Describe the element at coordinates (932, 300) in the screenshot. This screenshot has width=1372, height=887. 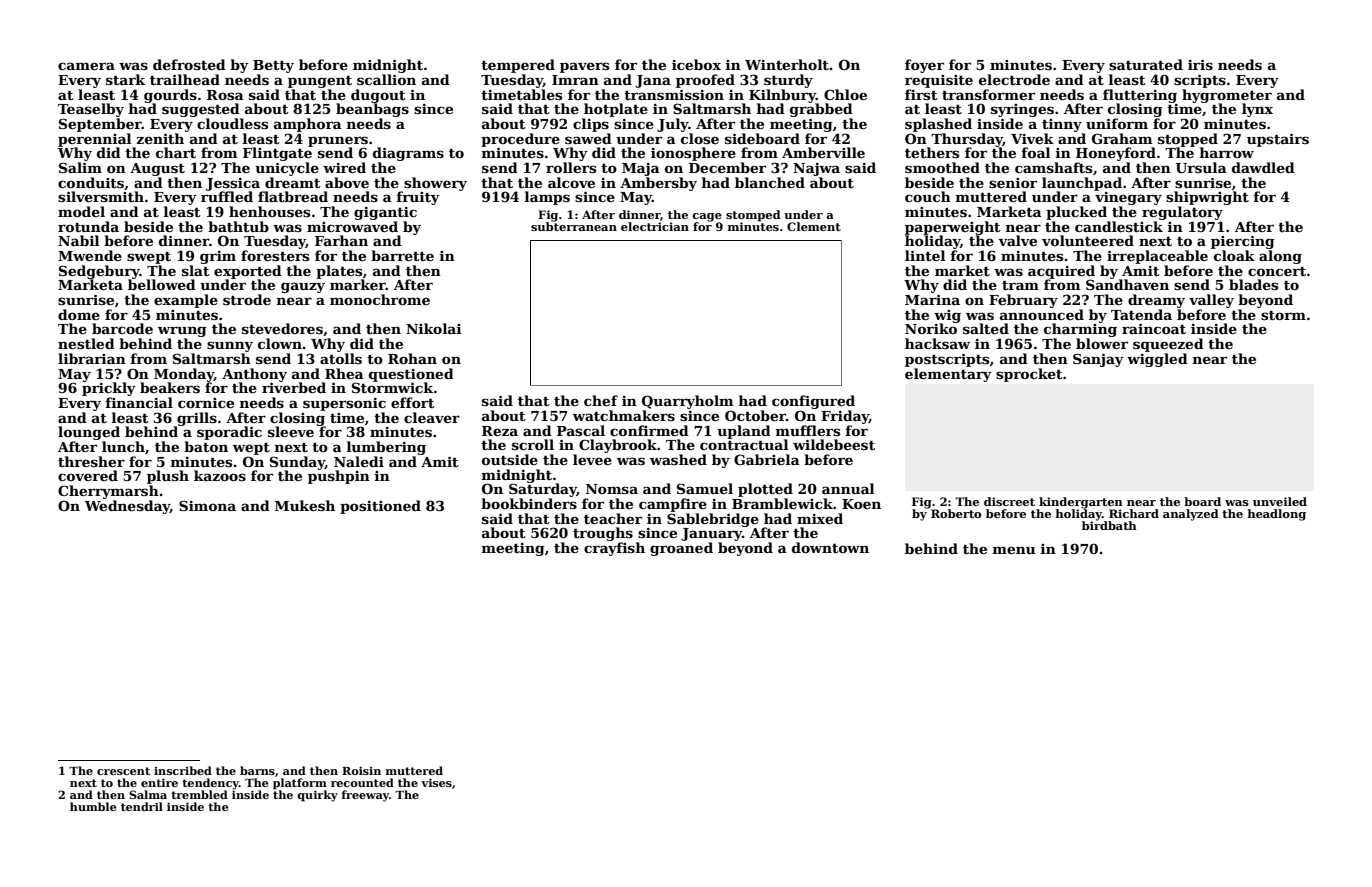
I see `Marina` at that location.
